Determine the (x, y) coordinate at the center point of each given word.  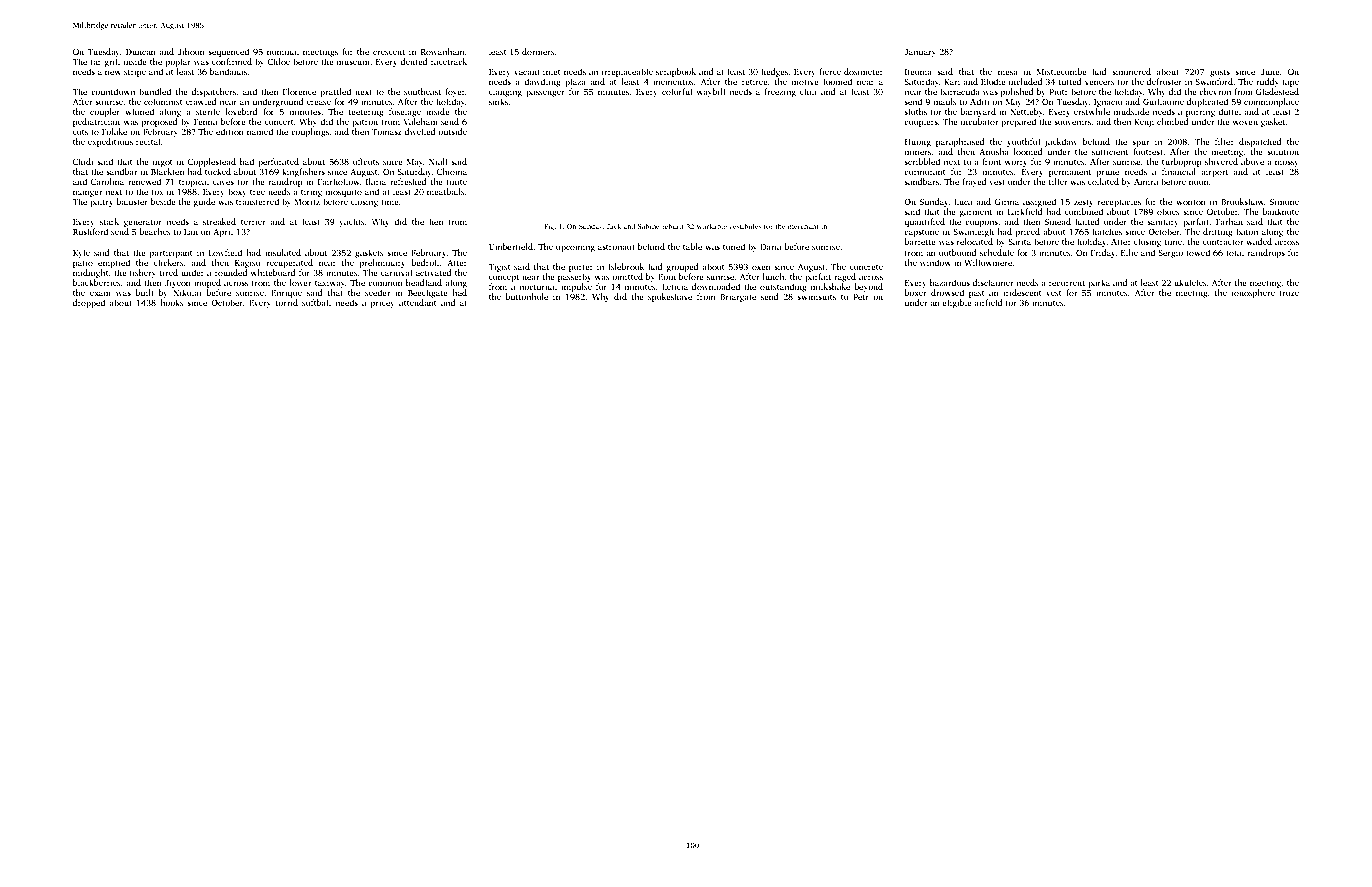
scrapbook (676, 72)
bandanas (228, 71)
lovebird (242, 111)
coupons (981, 223)
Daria (770, 246)
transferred (257, 201)
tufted (1070, 81)
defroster (1164, 81)
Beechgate (428, 293)
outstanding (783, 287)
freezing (780, 92)
